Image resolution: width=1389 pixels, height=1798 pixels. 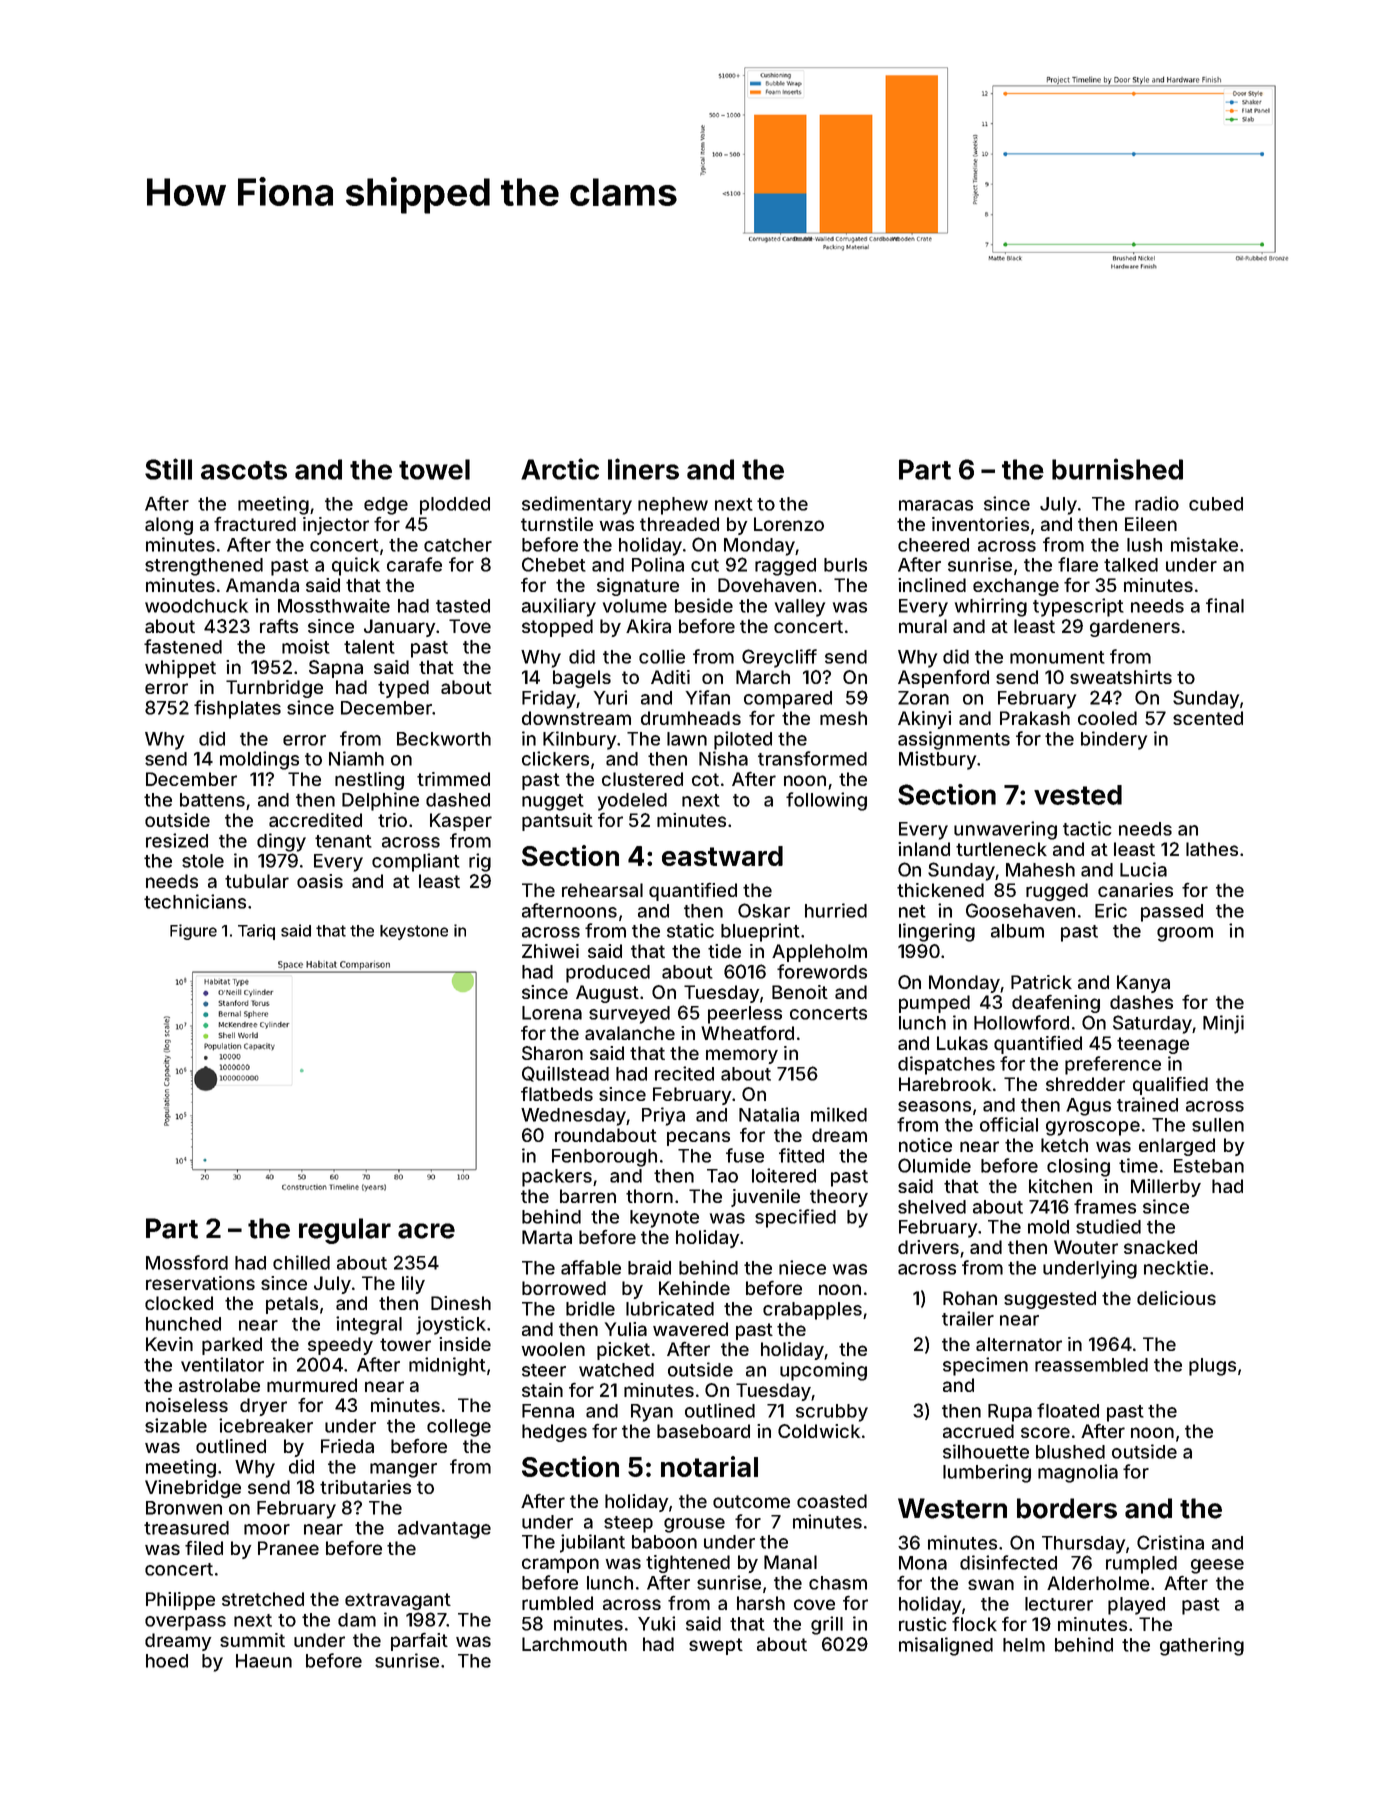 I want to click on crampon, so click(x=560, y=1565).
